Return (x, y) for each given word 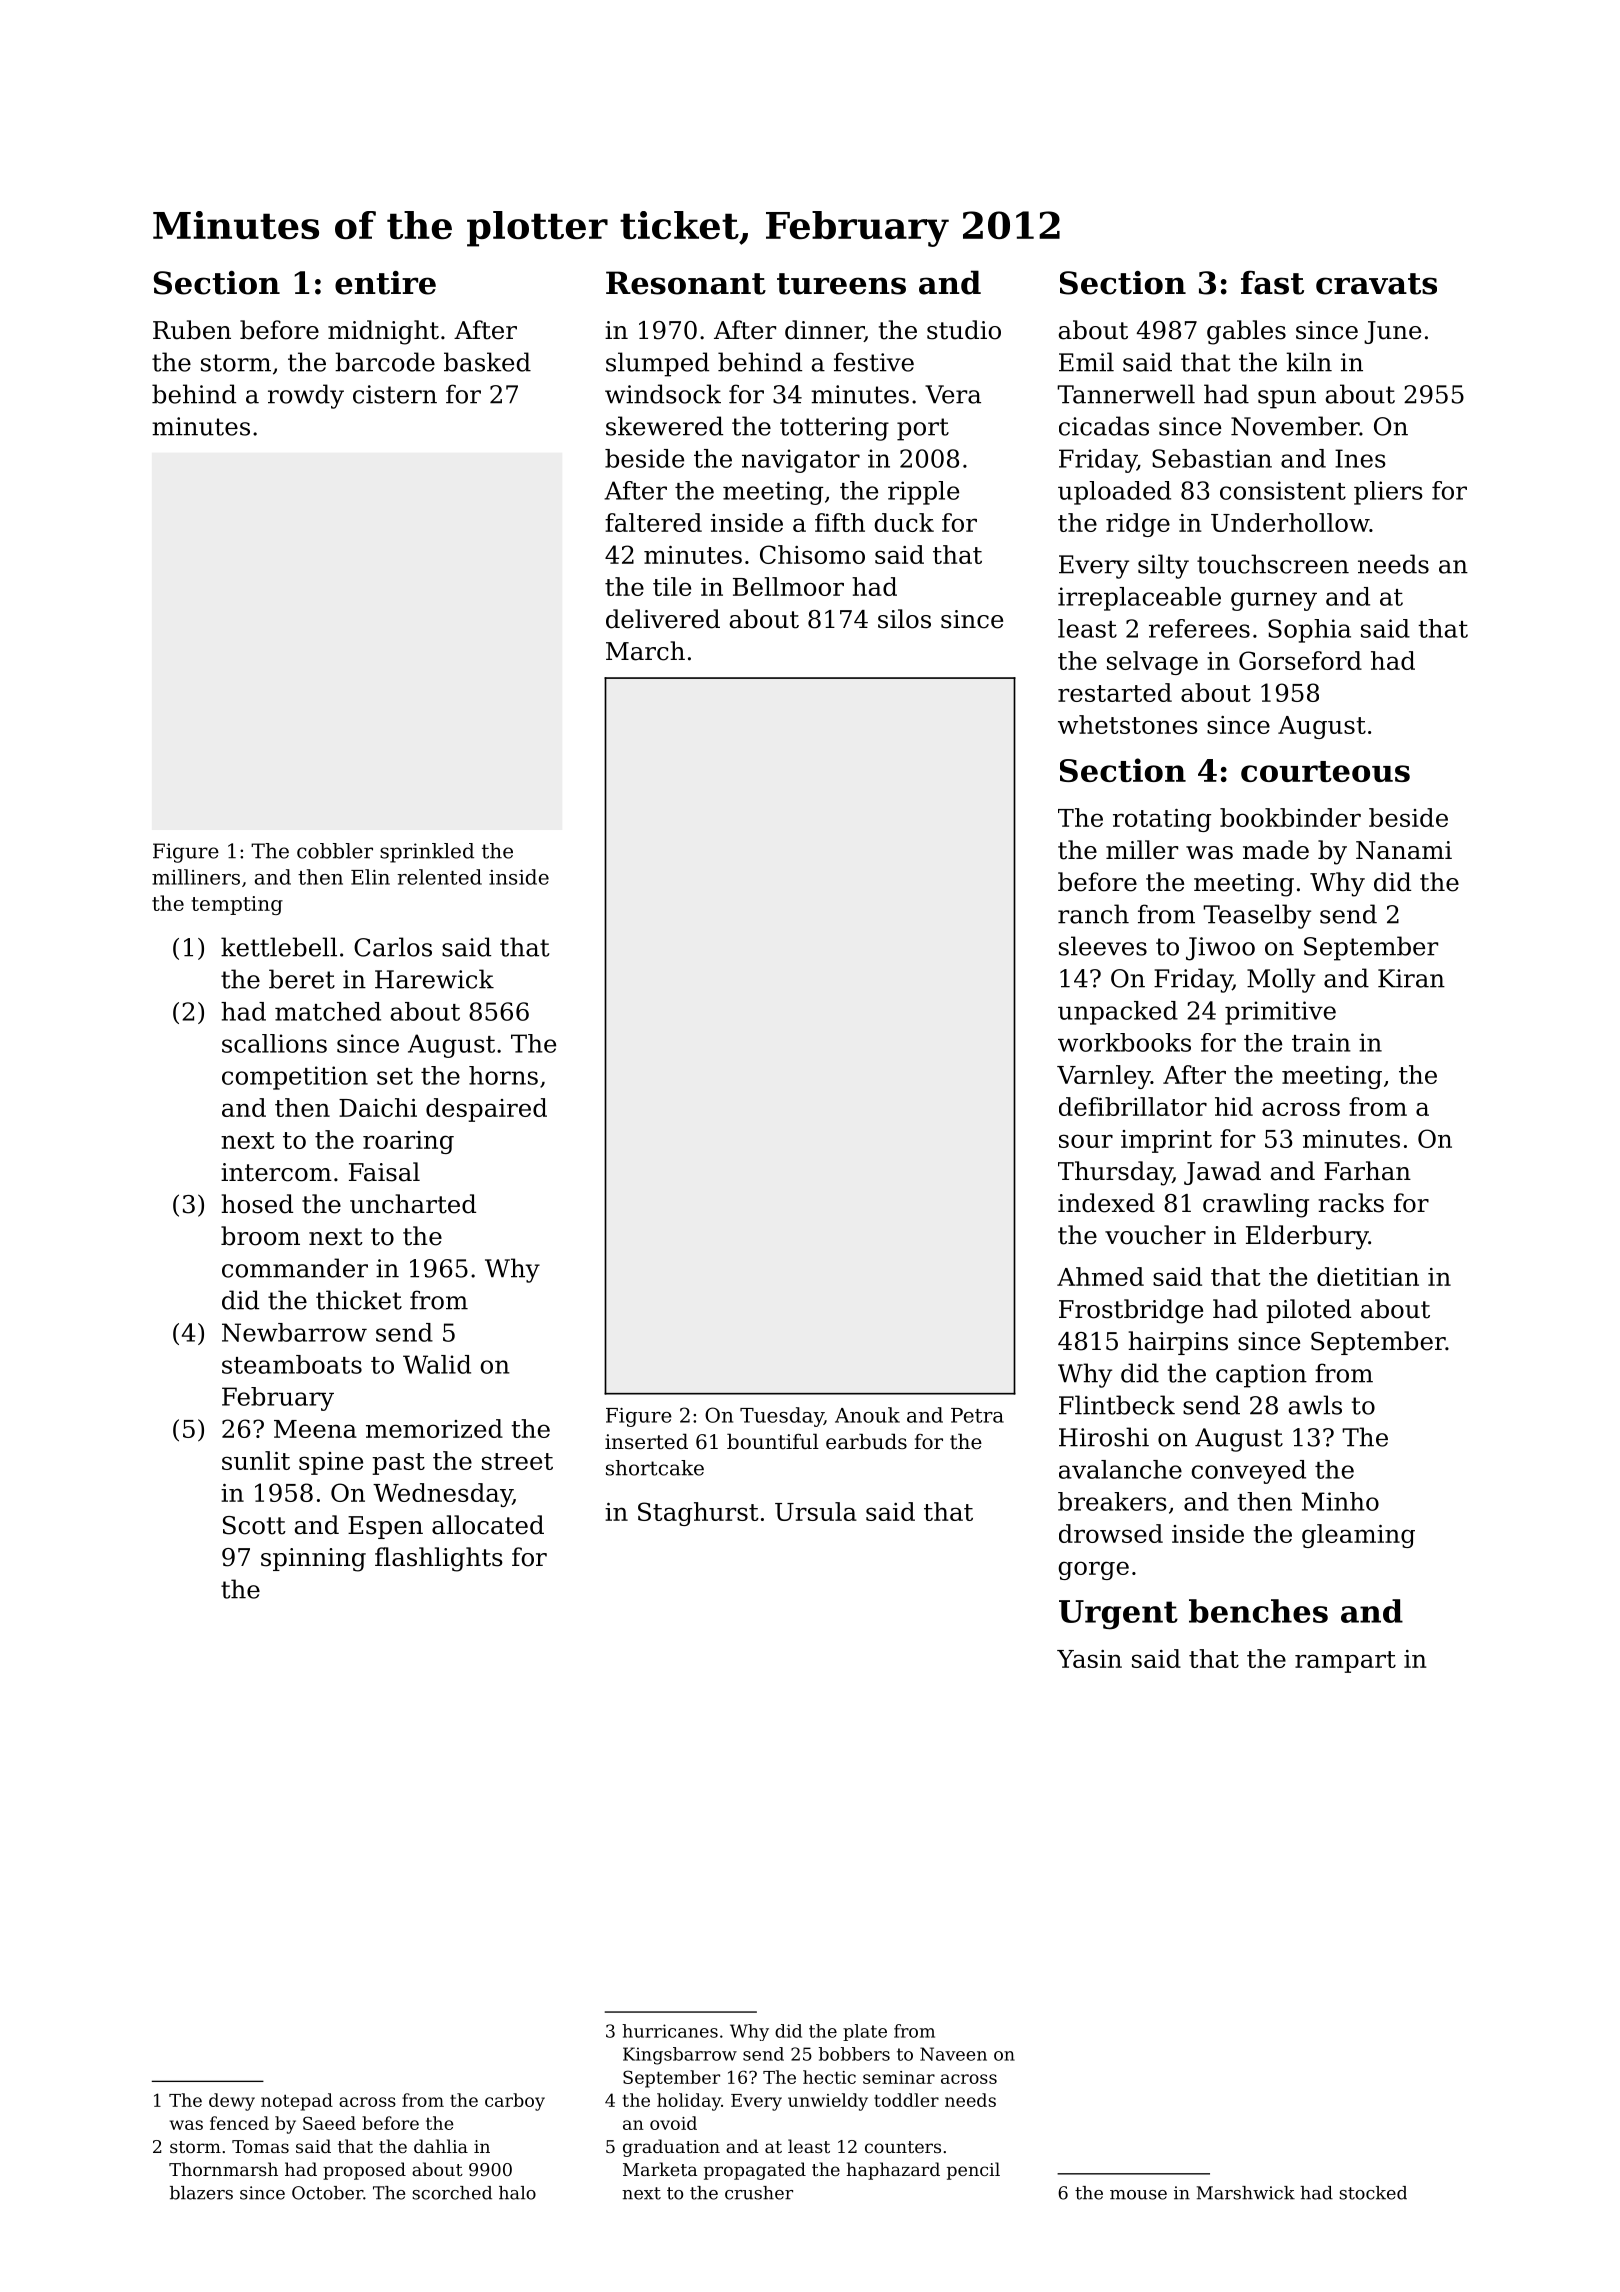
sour (1086, 1141)
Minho (1340, 1501)
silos (904, 619)
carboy (515, 2102)
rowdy (306, 396)
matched (328, 1011)
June (1392, 332)
